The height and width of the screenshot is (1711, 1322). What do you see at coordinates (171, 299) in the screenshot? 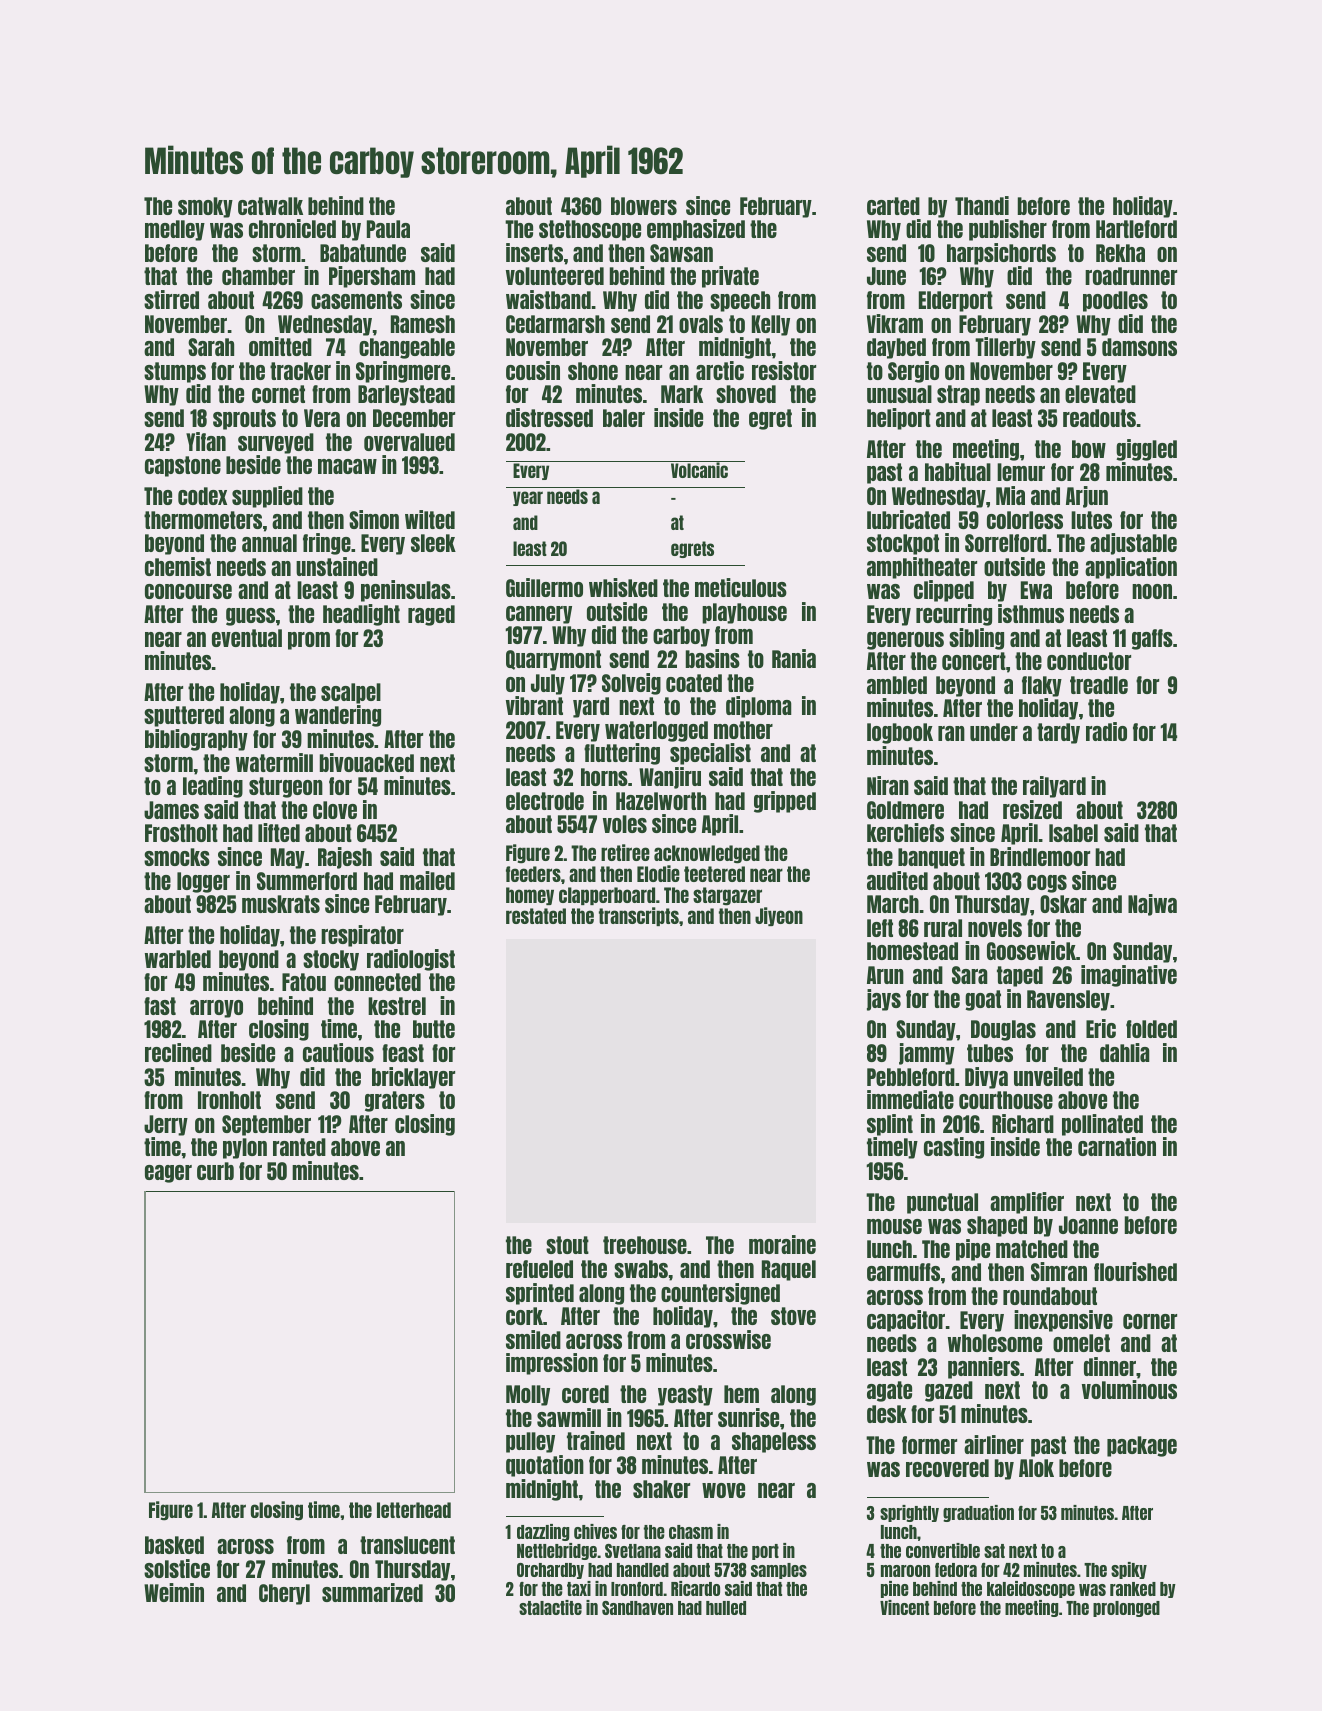
I see `stirred` at bounding box center [171, 299].
